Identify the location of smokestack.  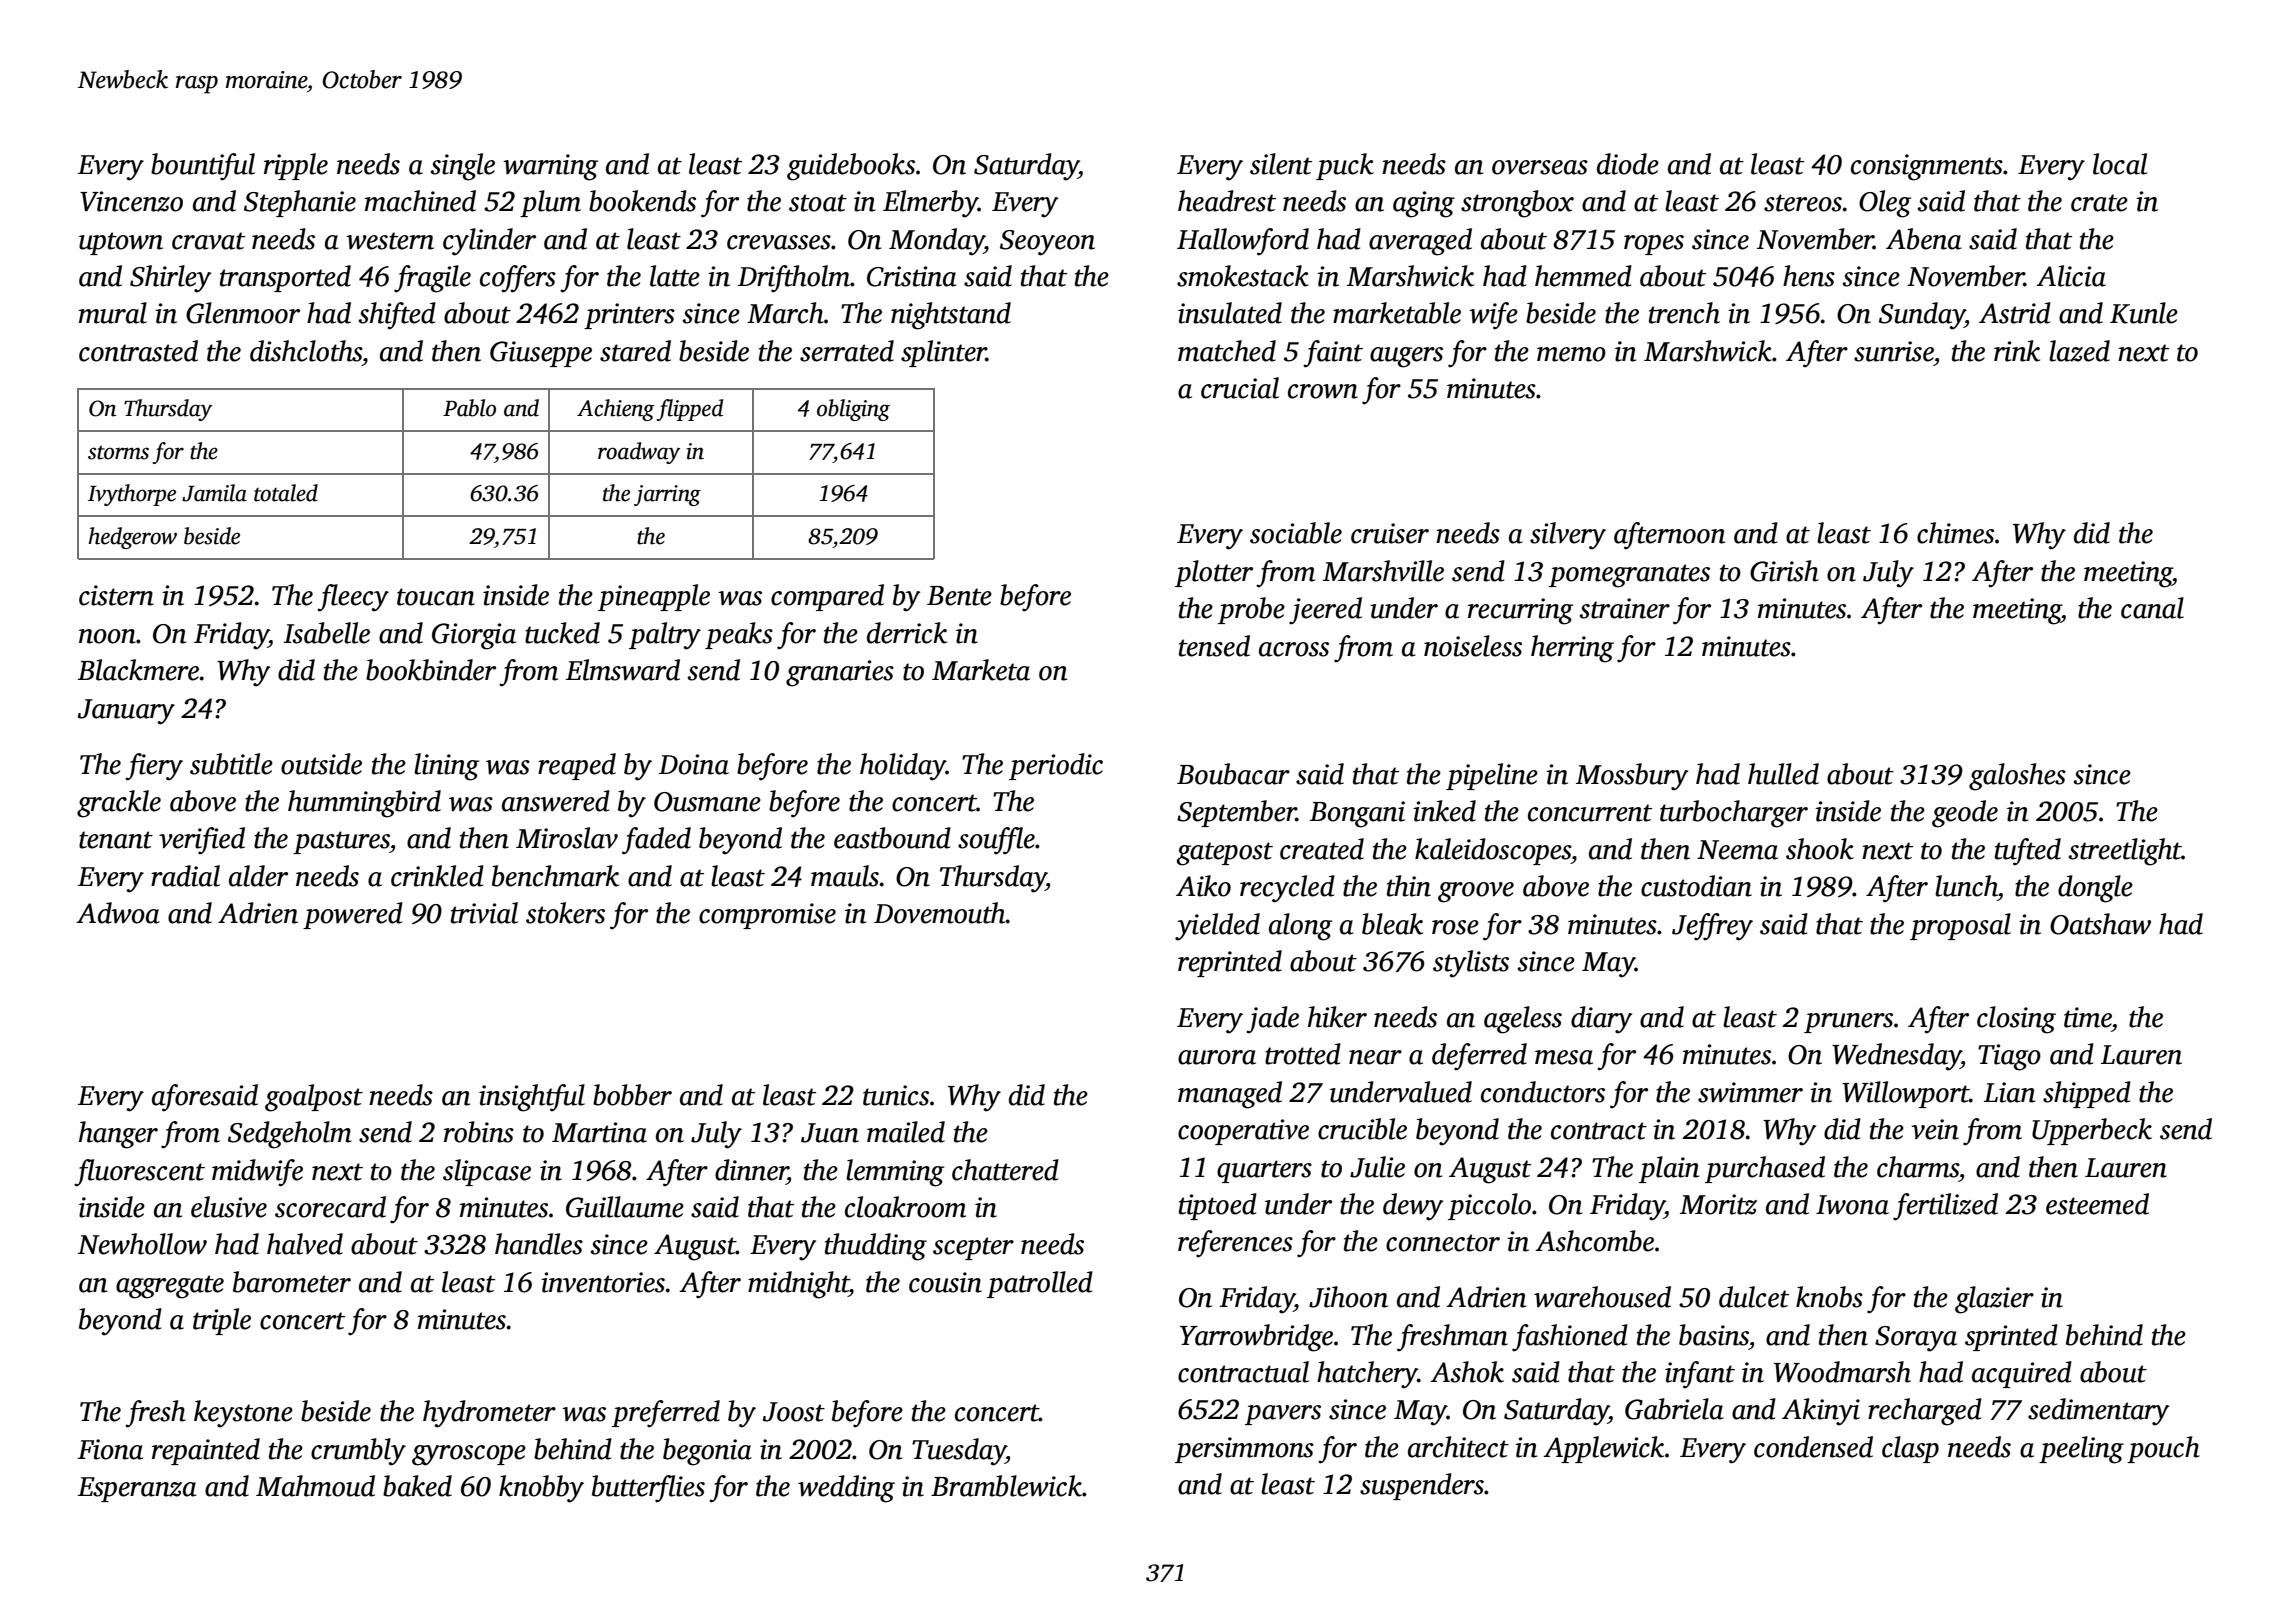
(1243, 276).
